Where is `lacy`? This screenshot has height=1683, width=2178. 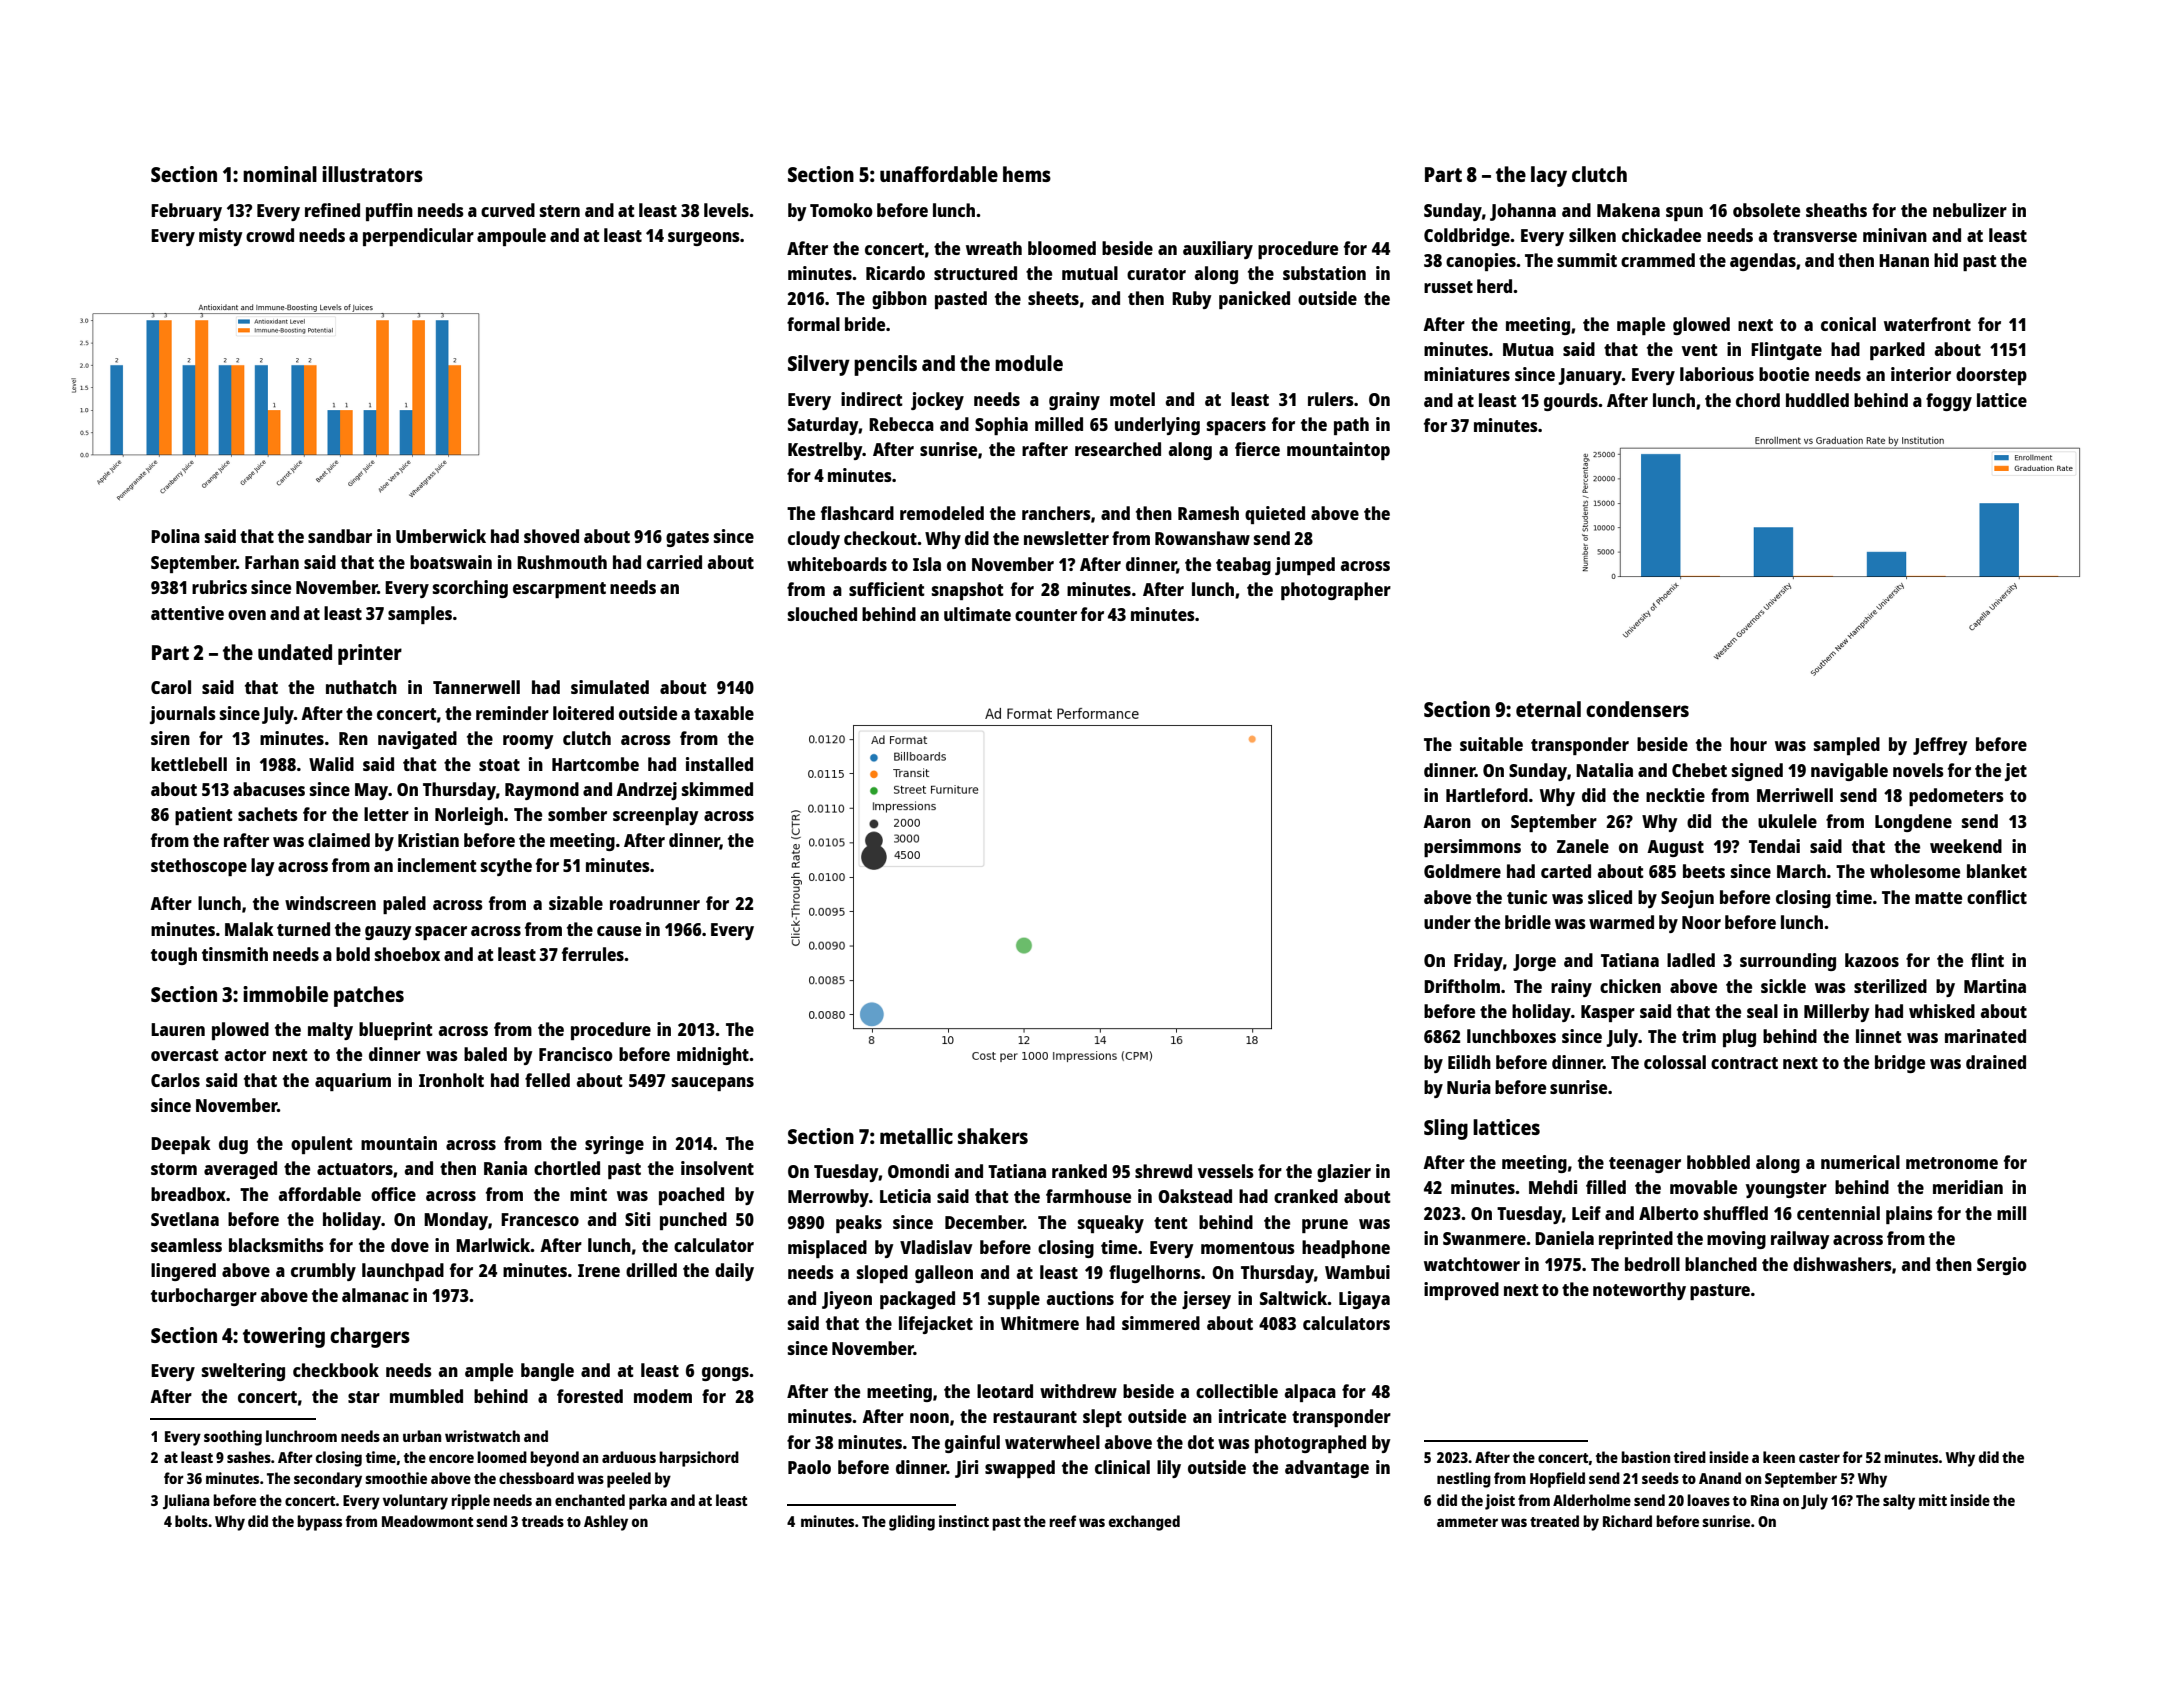 lacy is located at coordinates (1549, 176).
